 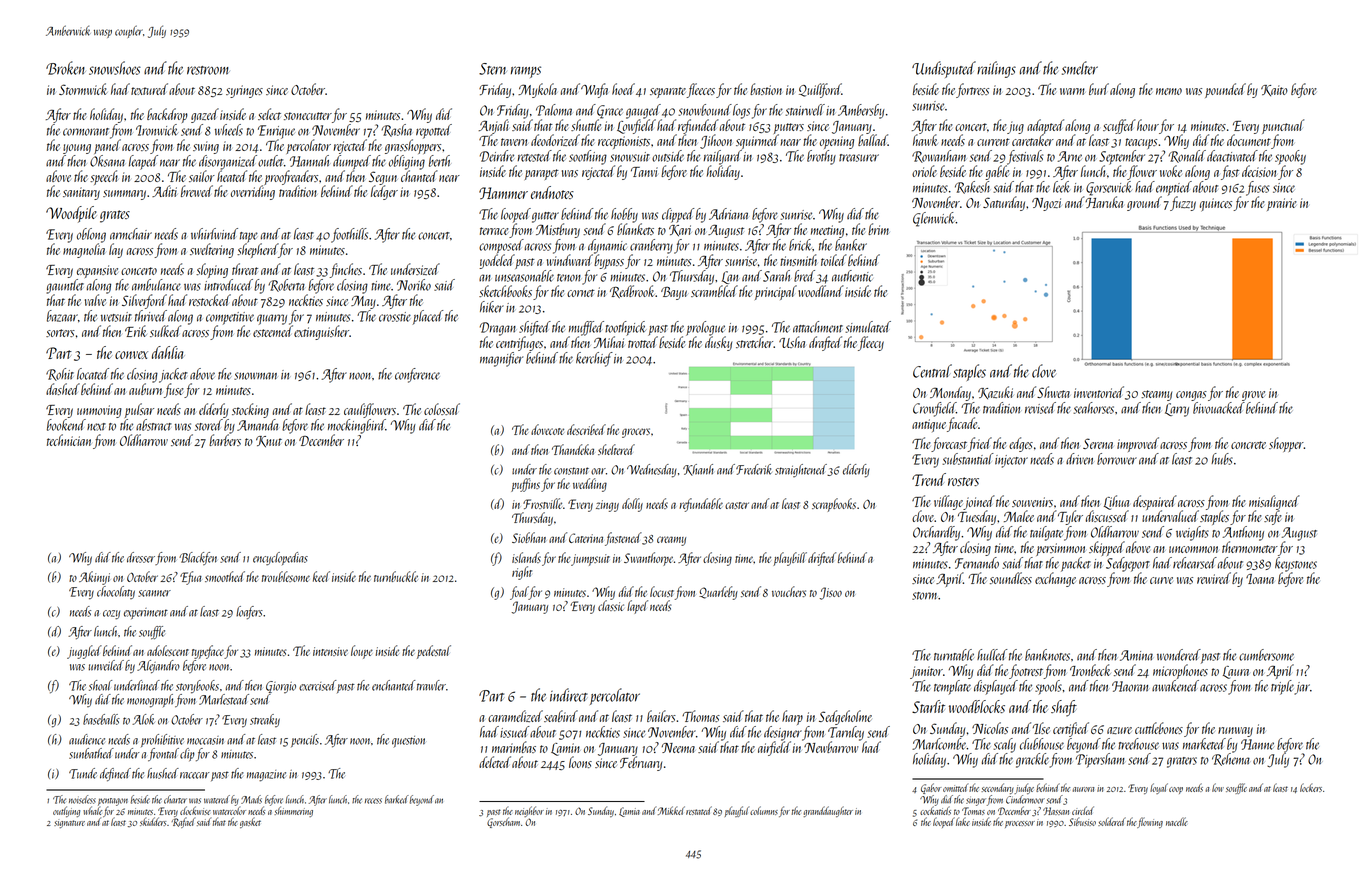 What do you see at coordinates (698, 126) in the image?
I see `refunded` at bounding box center [698, 126].
